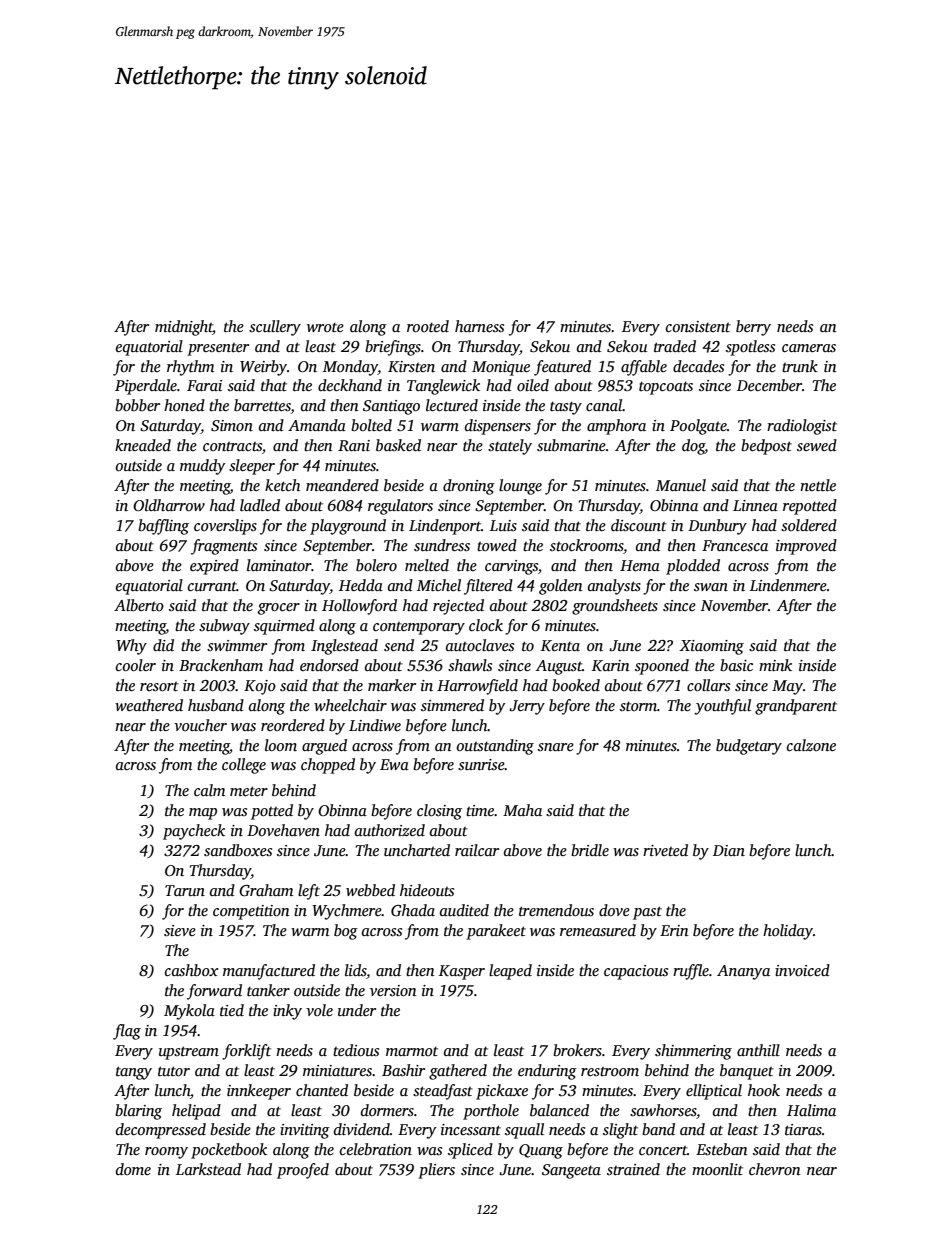 Image resolution: width=952 pixels, height=1233 pixels. Describe the element at coordinates (775, 1169) in the page. I see `chevron` at that location.
